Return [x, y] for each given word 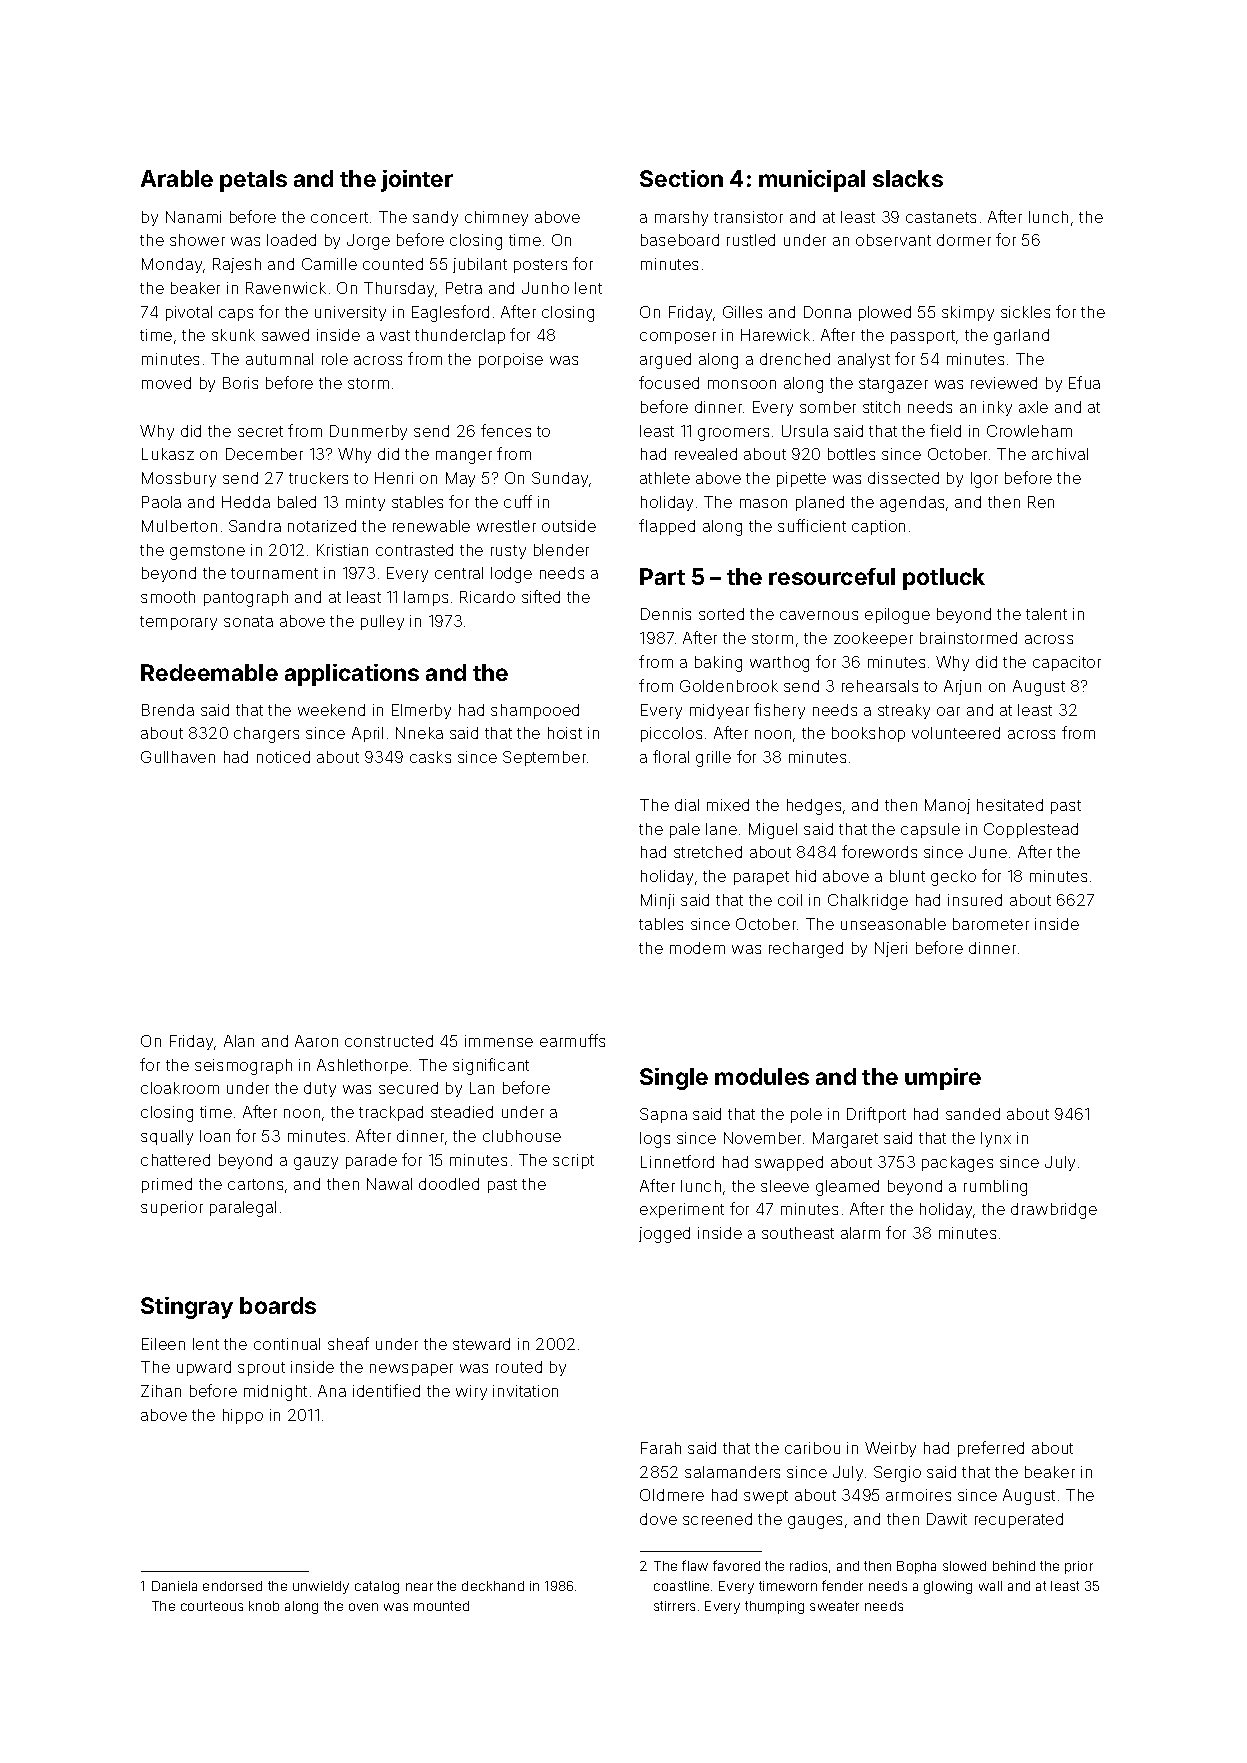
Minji [657, 901]
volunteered [956, 733]
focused [669, 382]
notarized [322, 526]
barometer [991, 924]
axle [1033, 407]
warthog [779, 664]
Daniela [174, 1586]
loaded [291, 240]
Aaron [316, 1041]
